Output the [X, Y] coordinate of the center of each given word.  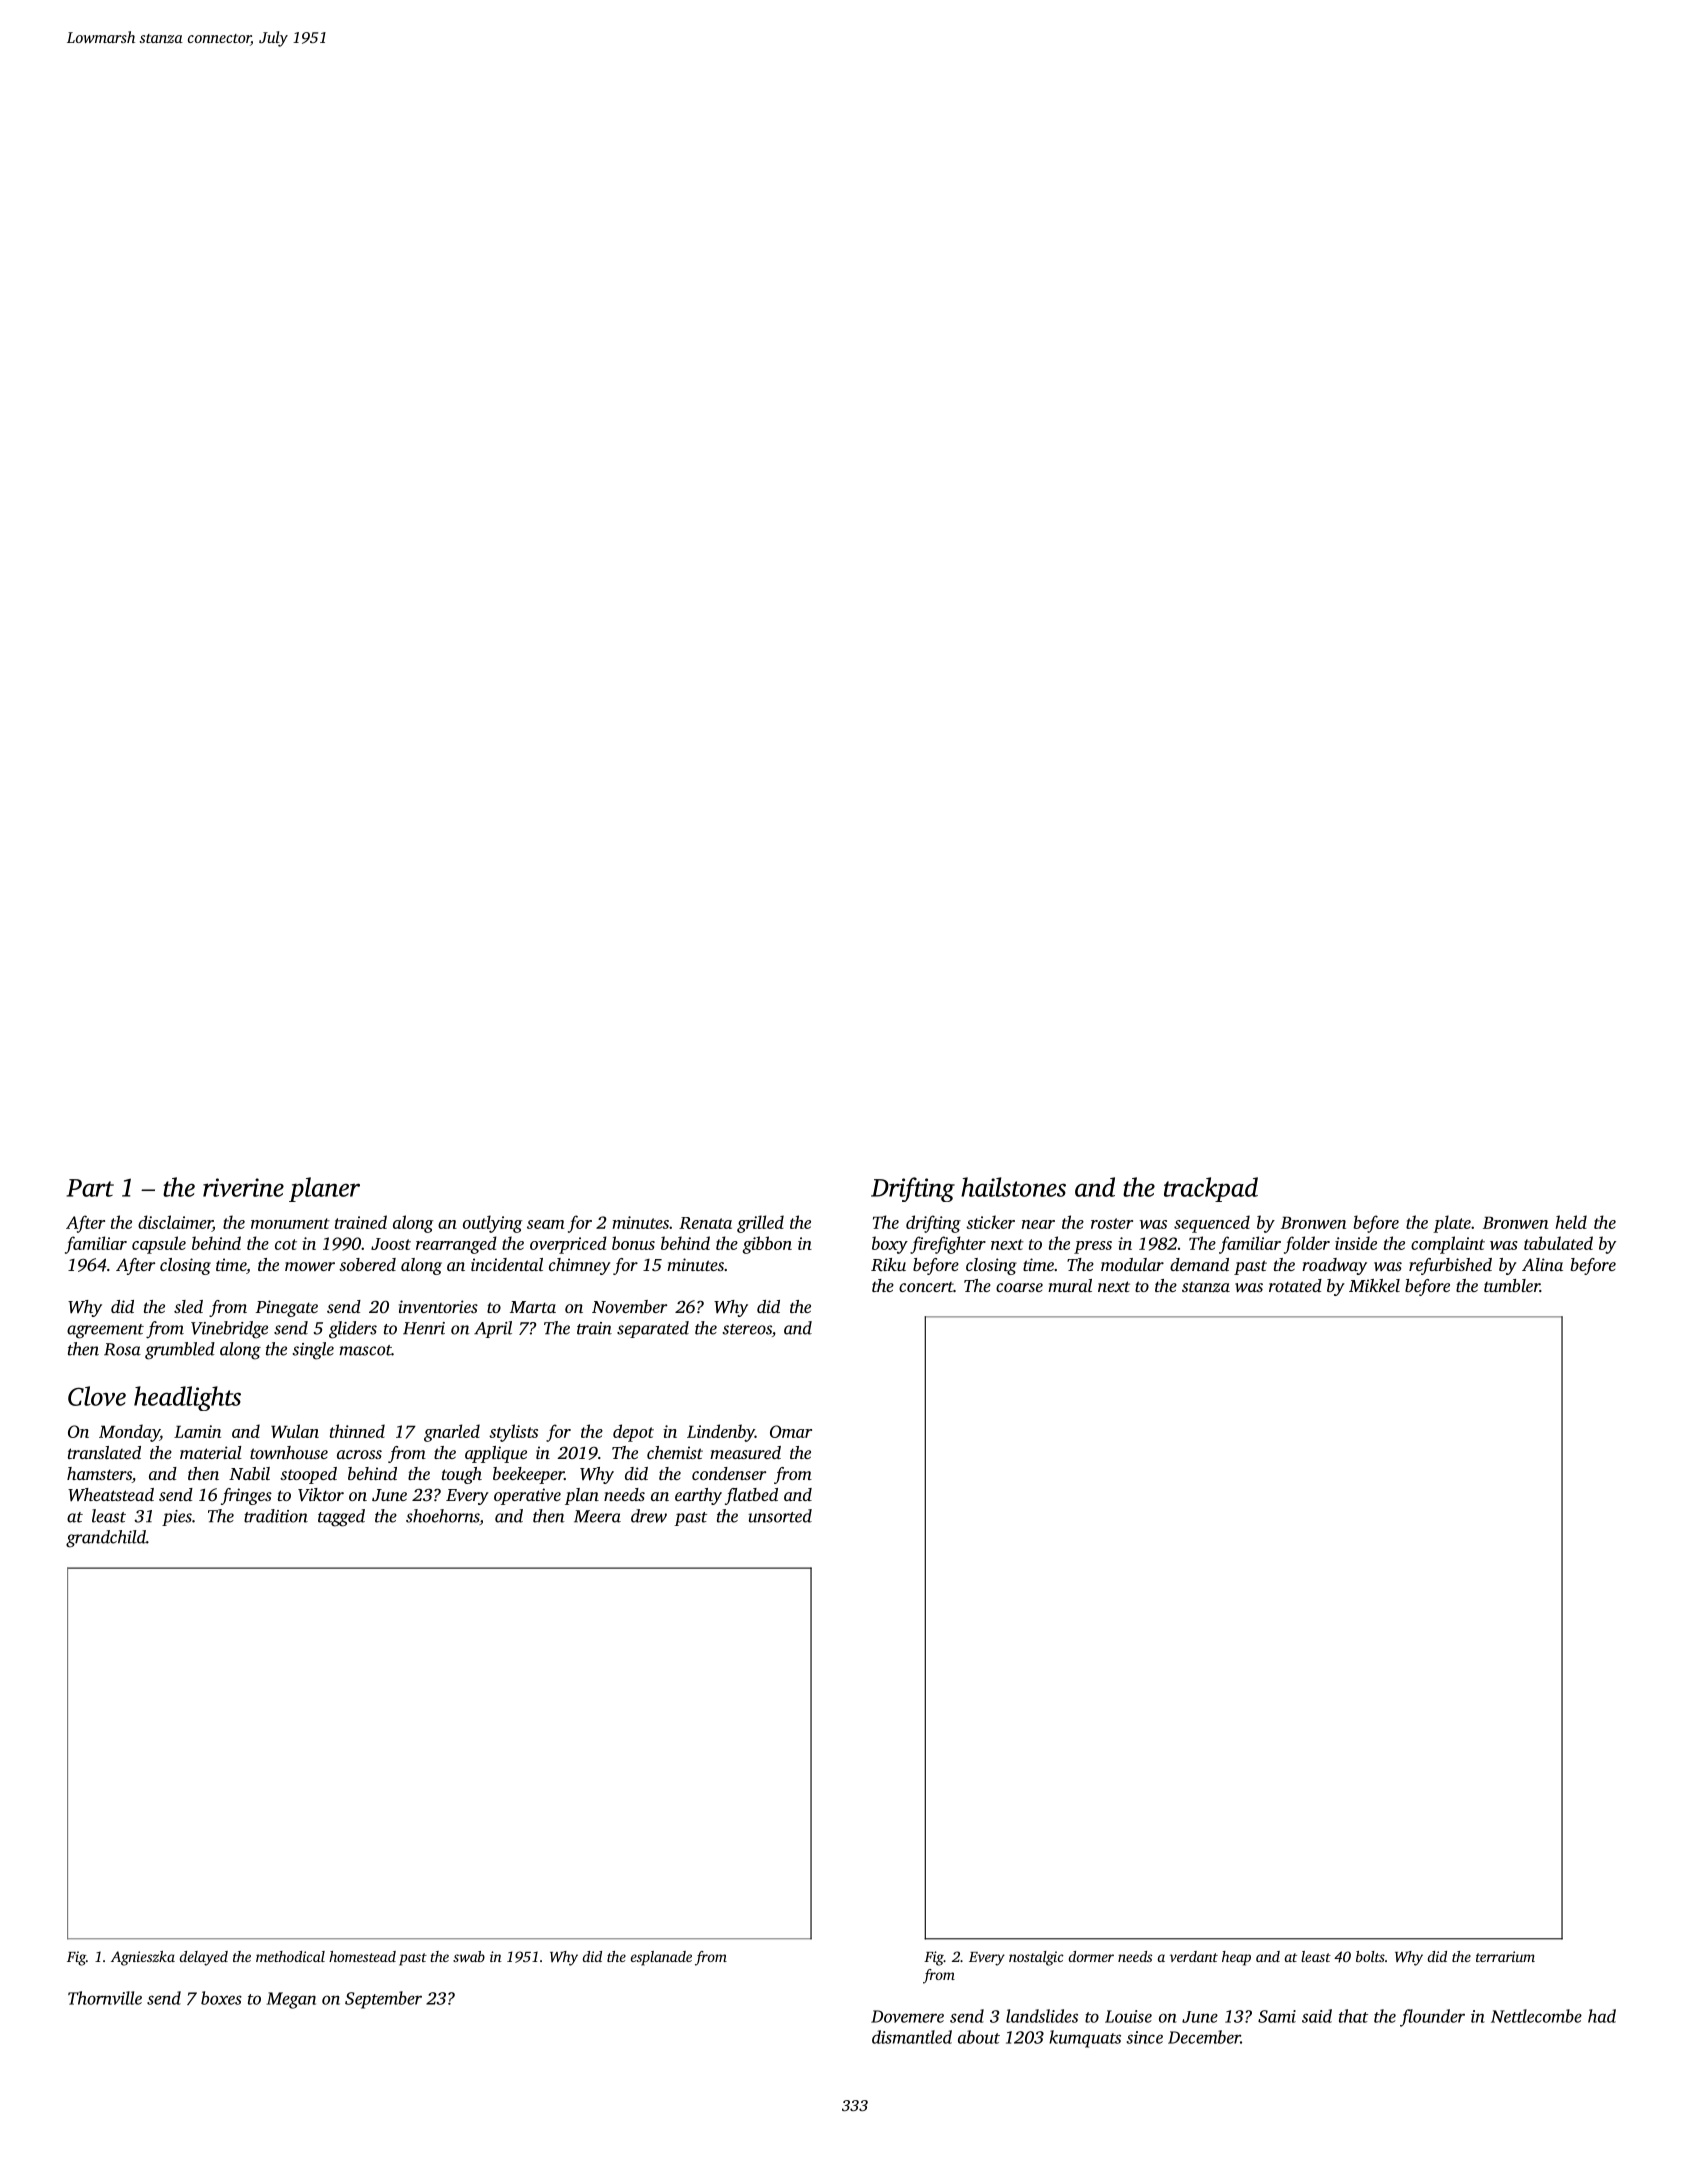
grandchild [106, 1539]
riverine [243, 1187]
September [383, 2000]
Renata [705, 1223]
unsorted [780, 1516]
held [1571, 1222]
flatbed [751, 1496]
